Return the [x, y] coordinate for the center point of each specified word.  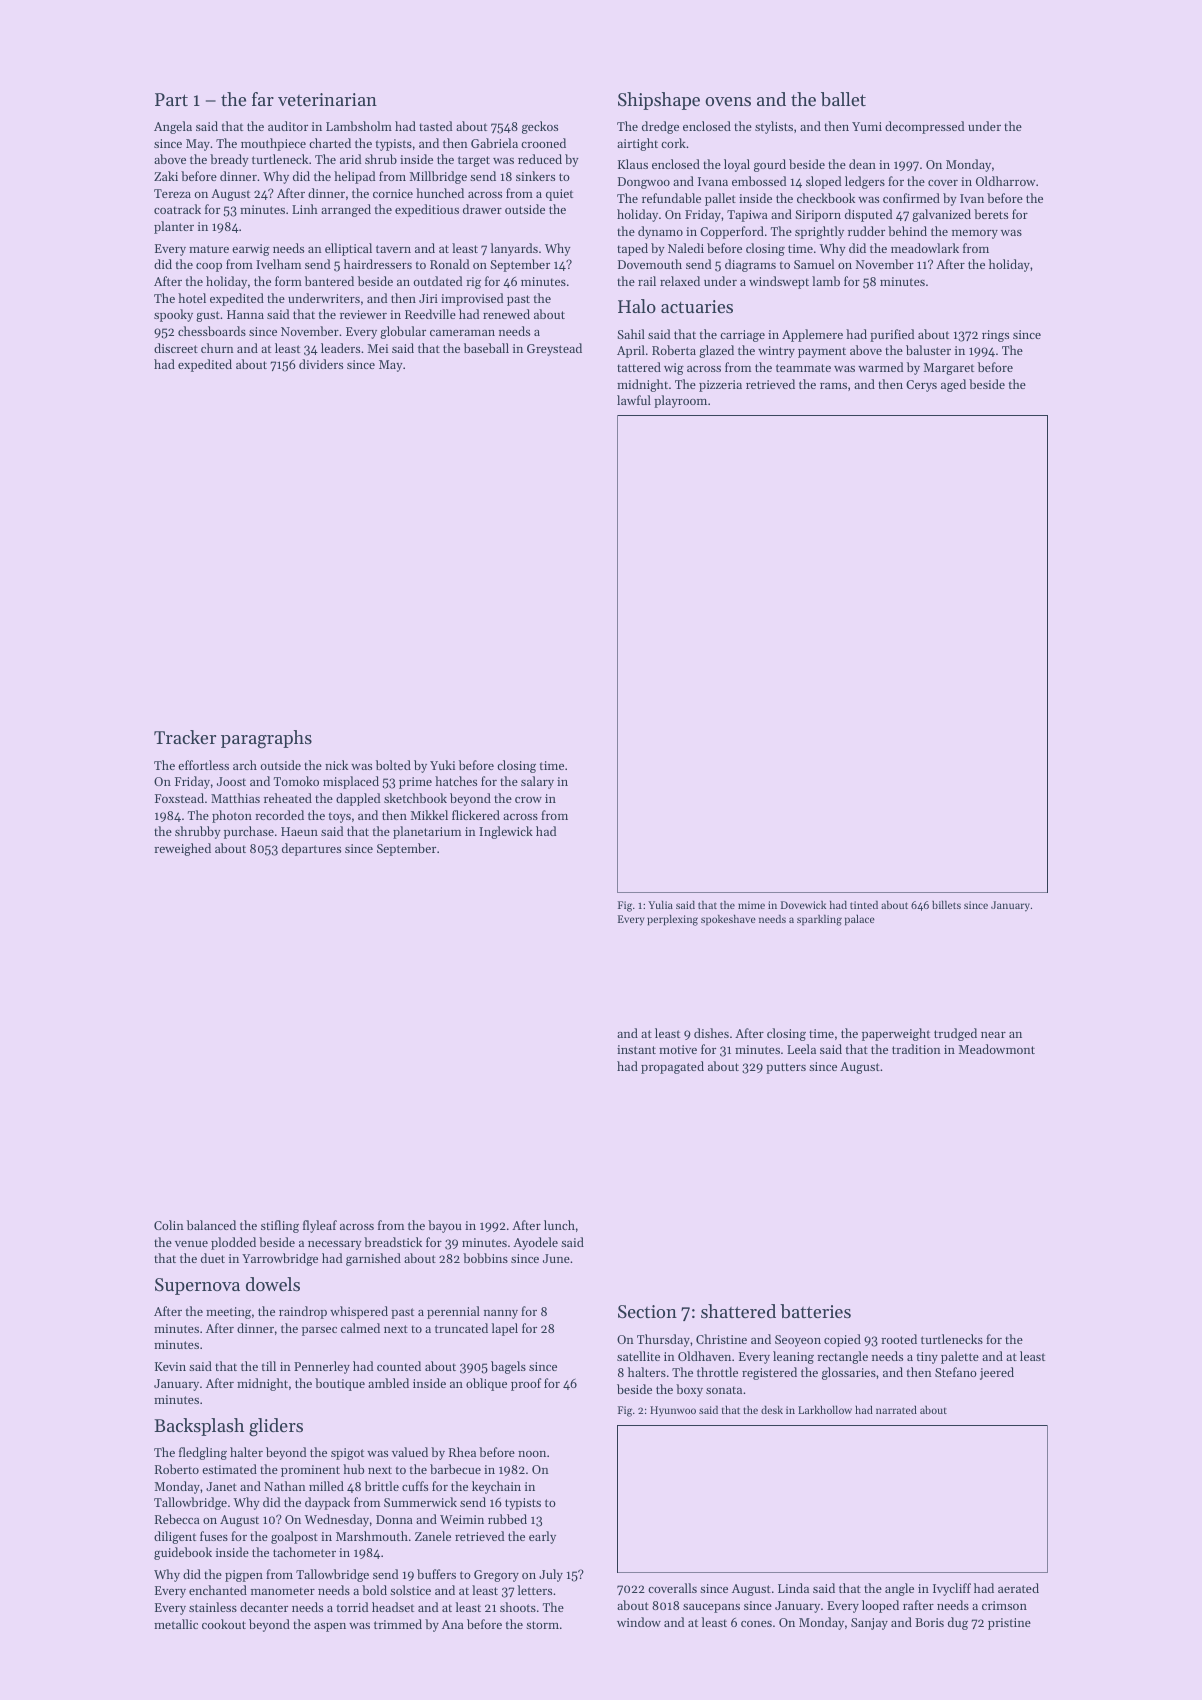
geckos [540, 127]
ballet [843, 99]
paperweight [896, 1034]
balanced [211, 1225]
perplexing [672, 920]
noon [532, 1454]
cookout [224, 1624]
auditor [288, 126]
